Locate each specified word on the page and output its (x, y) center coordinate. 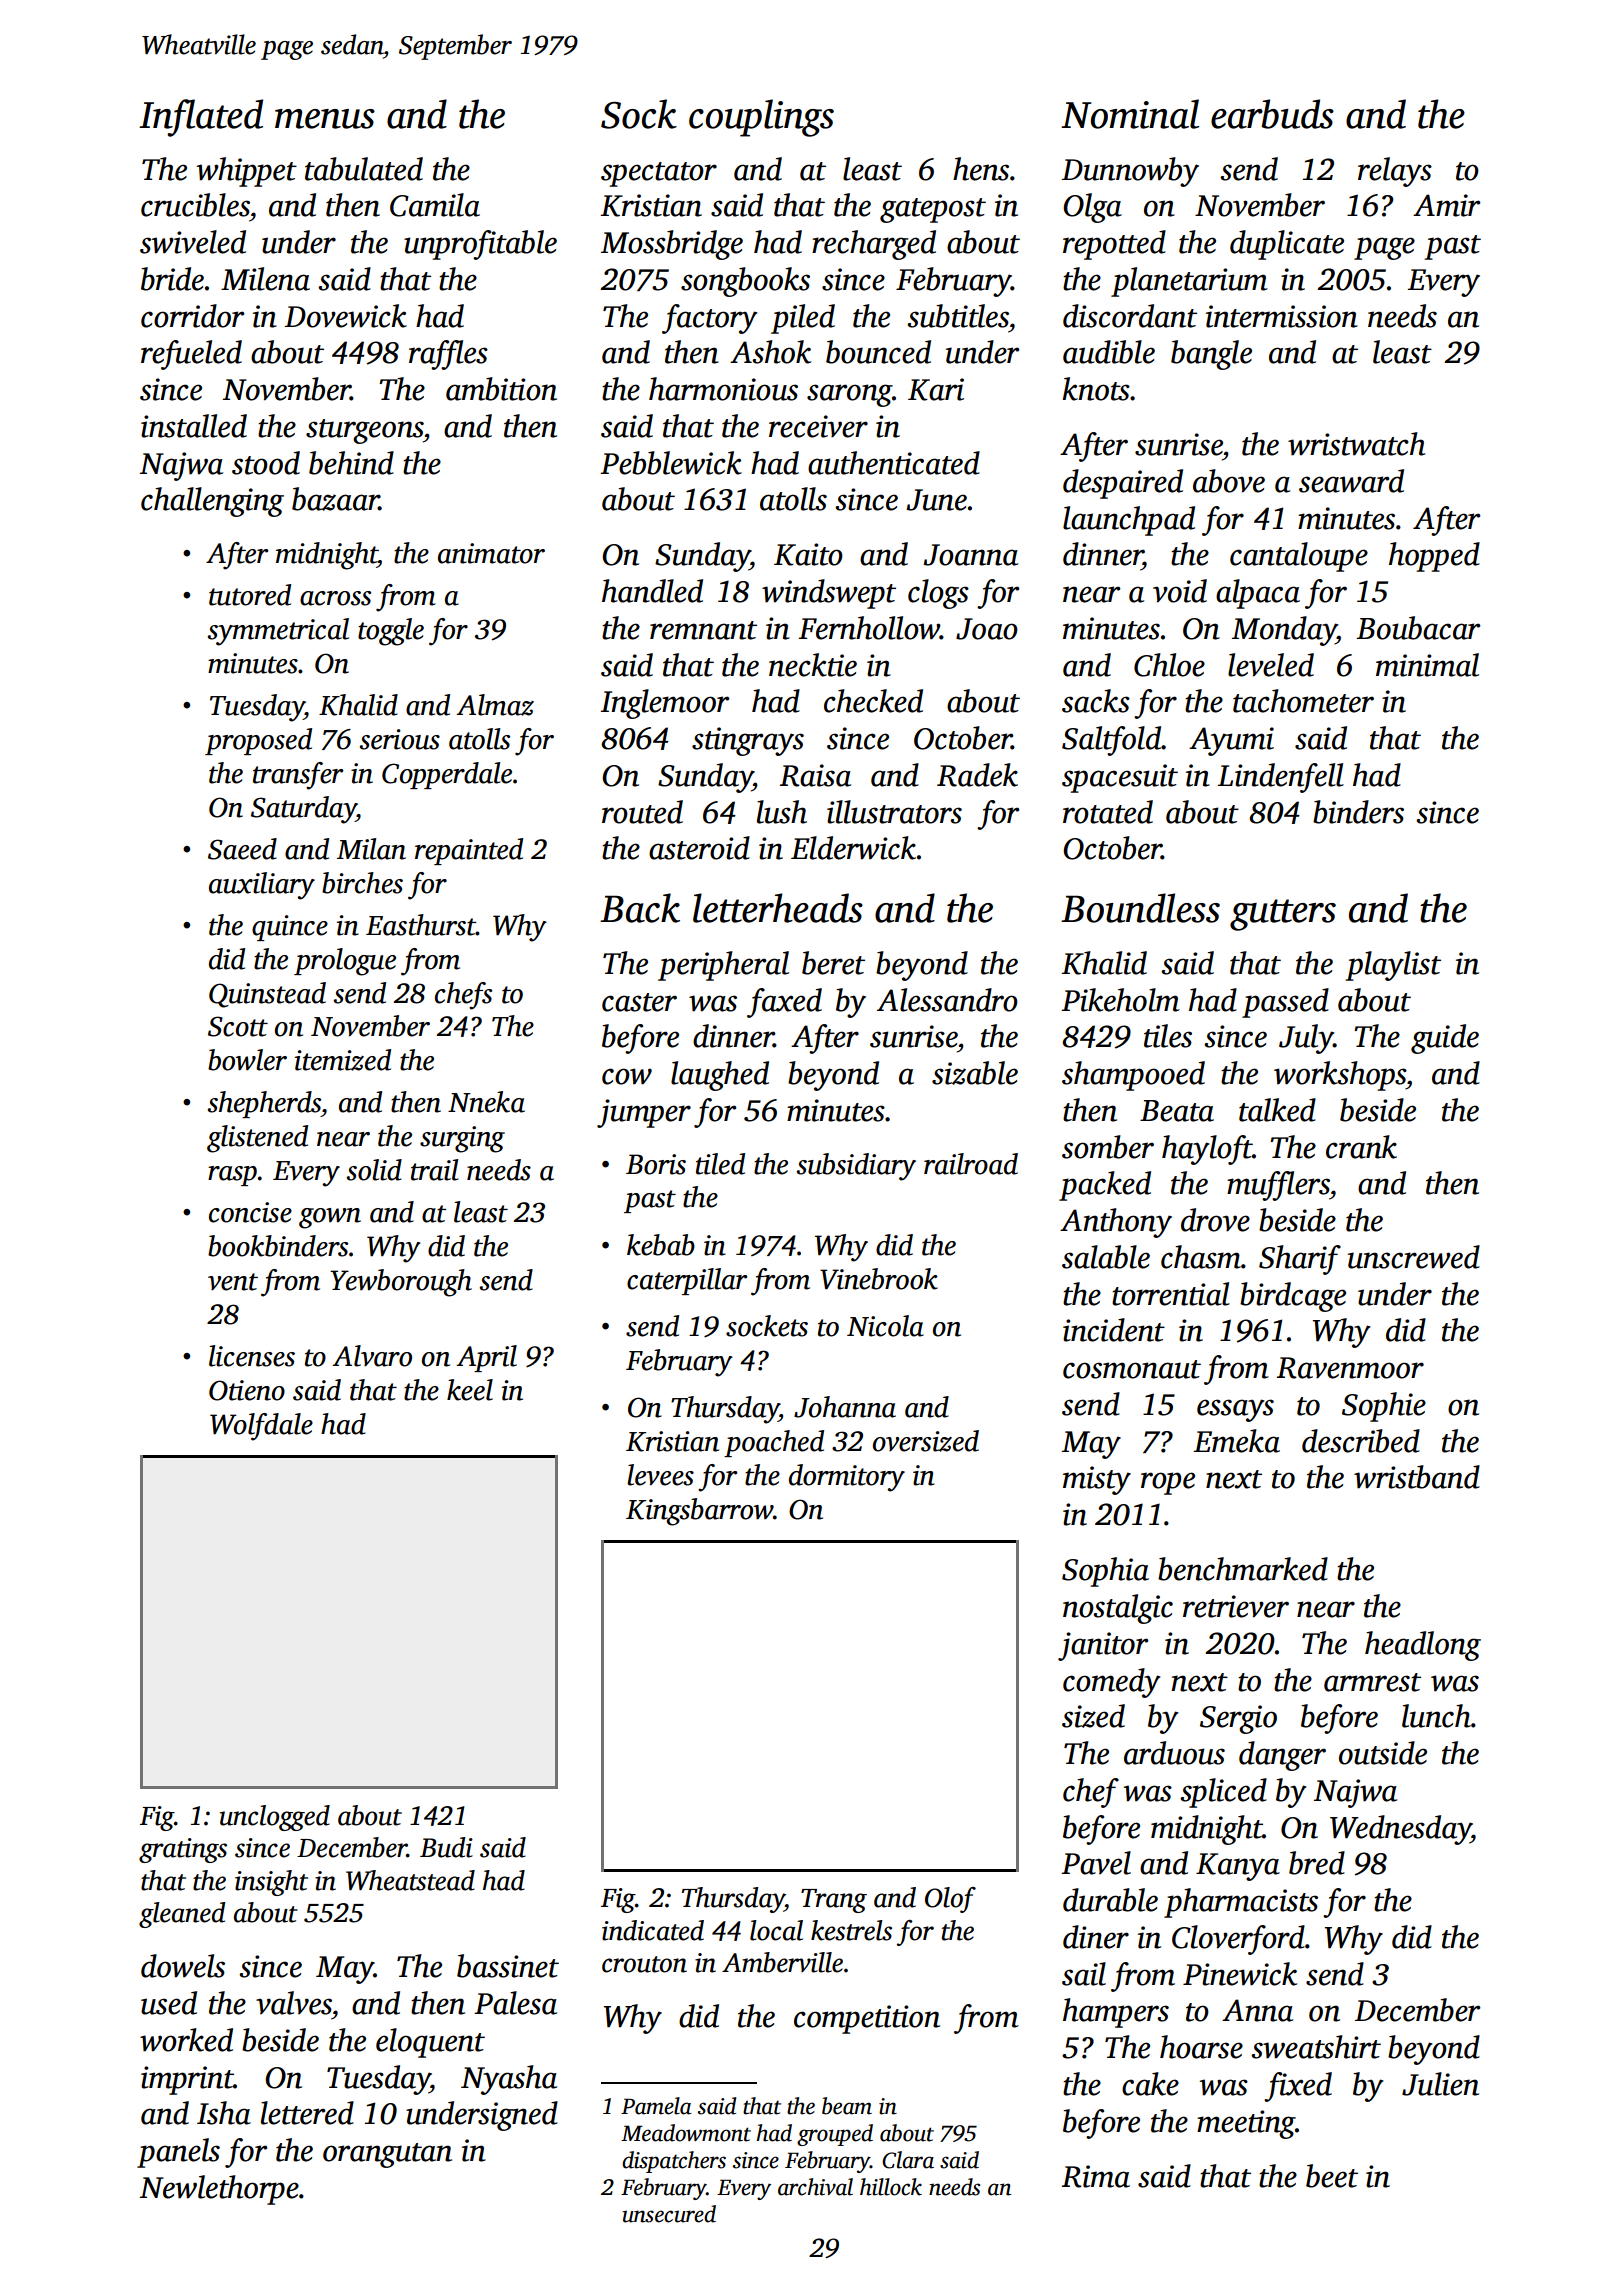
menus (325, 119)
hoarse (1201, 2047)
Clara (908, 2160)
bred (1317, 1863)
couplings (761, 118)
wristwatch (1357, 444)
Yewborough (401, 1283)
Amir (1447, 205)
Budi (446, 1847)
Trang (834, 1901)
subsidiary (856, 1167)
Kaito (808, 554)
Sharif (1300, 1260)
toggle (391, 632)
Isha (224, 2113)
